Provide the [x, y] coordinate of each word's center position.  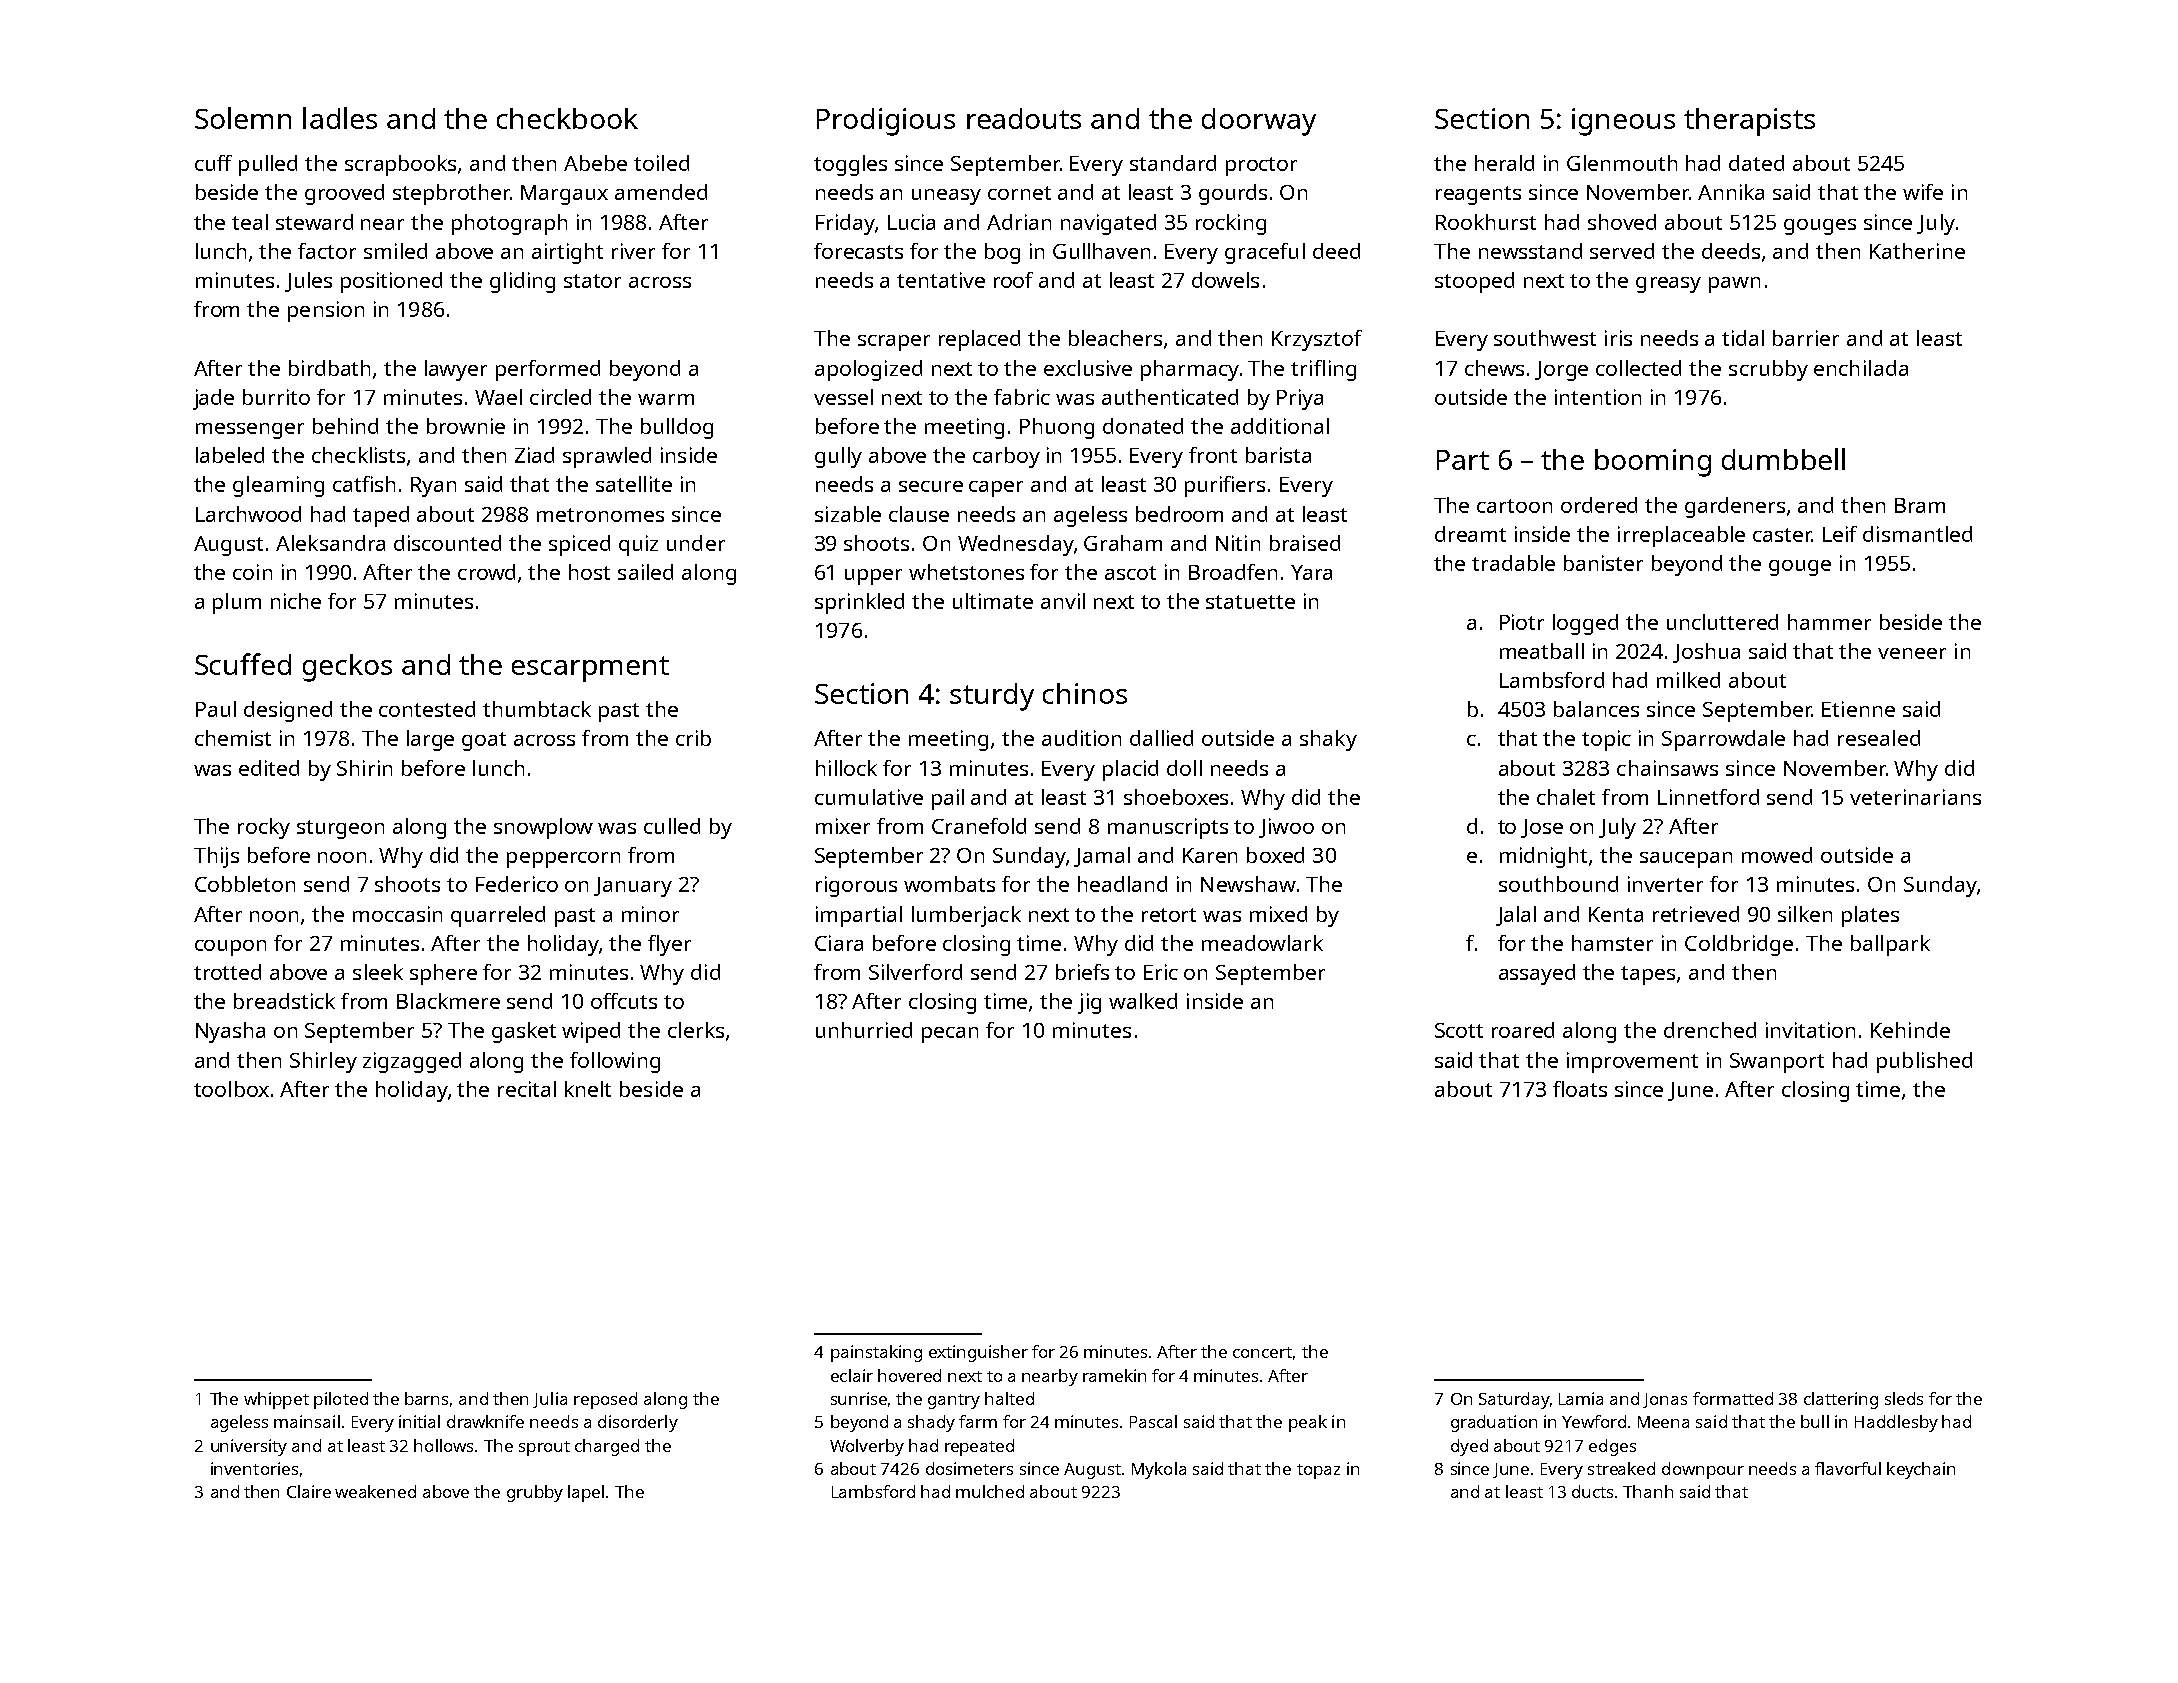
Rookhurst [1486, 222]
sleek [378, 972]
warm [666, 399]
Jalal [1516, 916]
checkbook [567, 118]
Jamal [1102, 857]
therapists [1749, 122]
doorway [1259, 122]
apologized [868, 370]
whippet [276, 1400]
